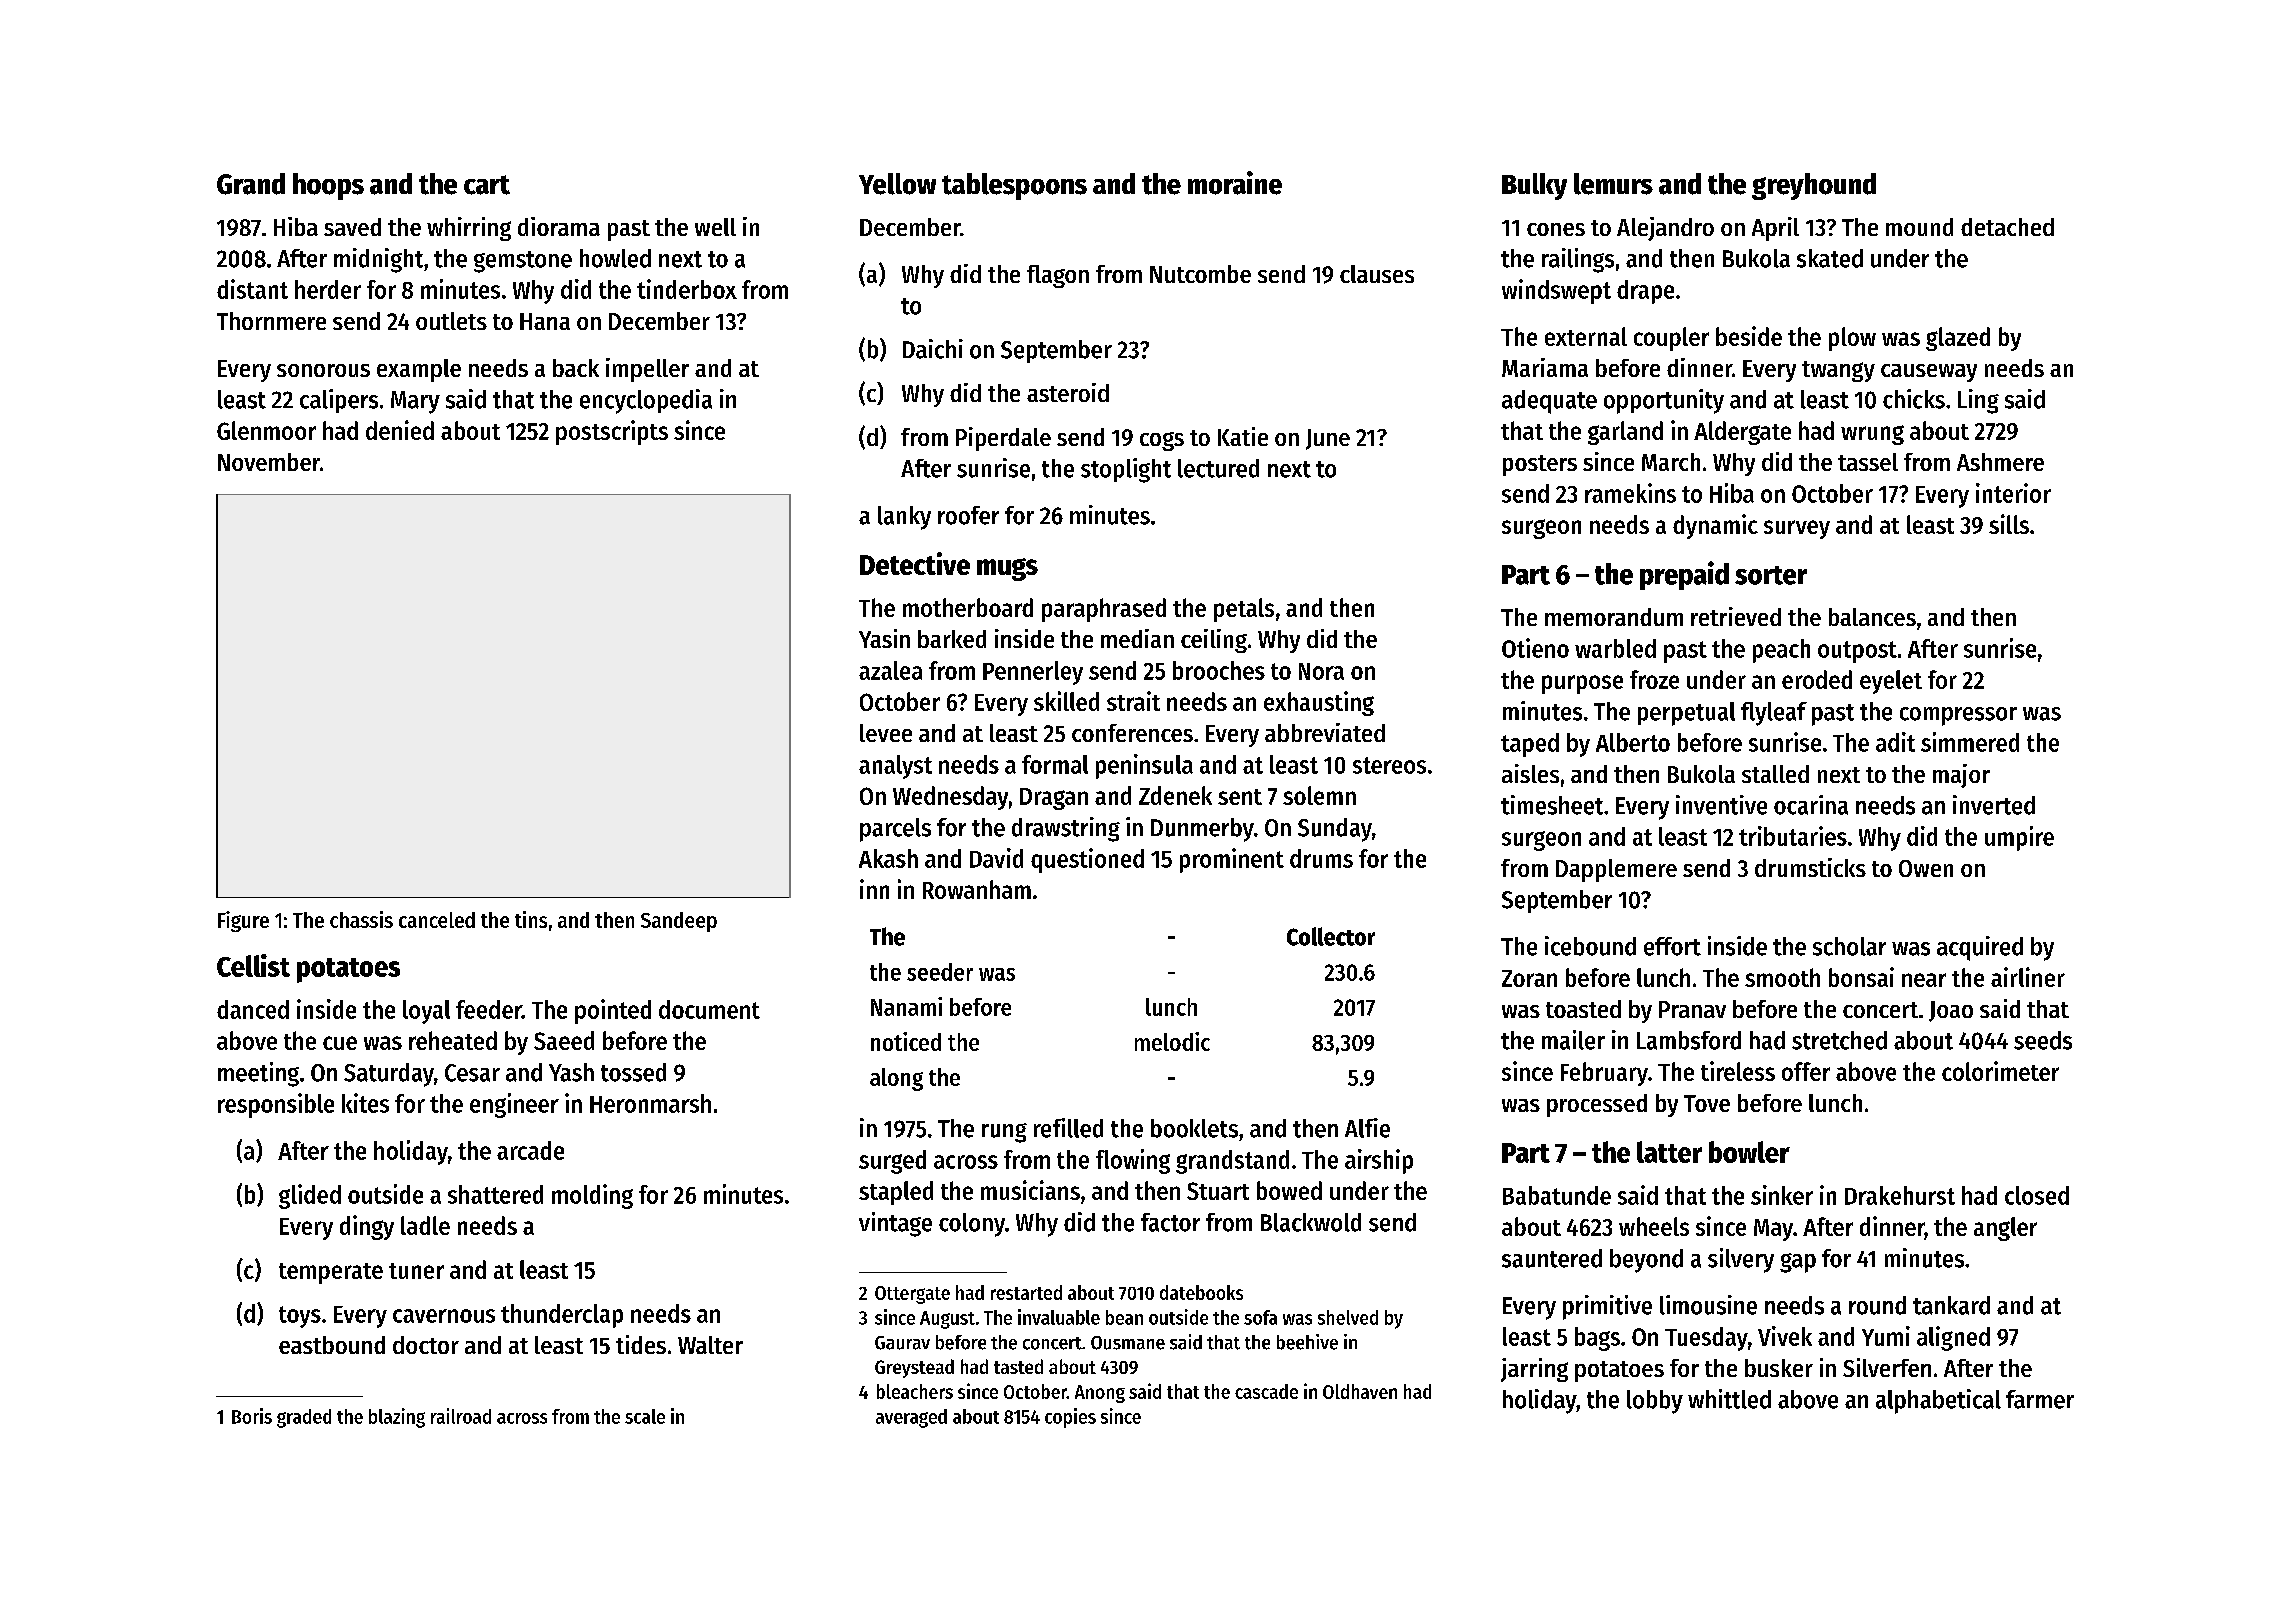 This screenshot has width=2292, height=1620. I want to click on farmer, so click(2040, 1399).
